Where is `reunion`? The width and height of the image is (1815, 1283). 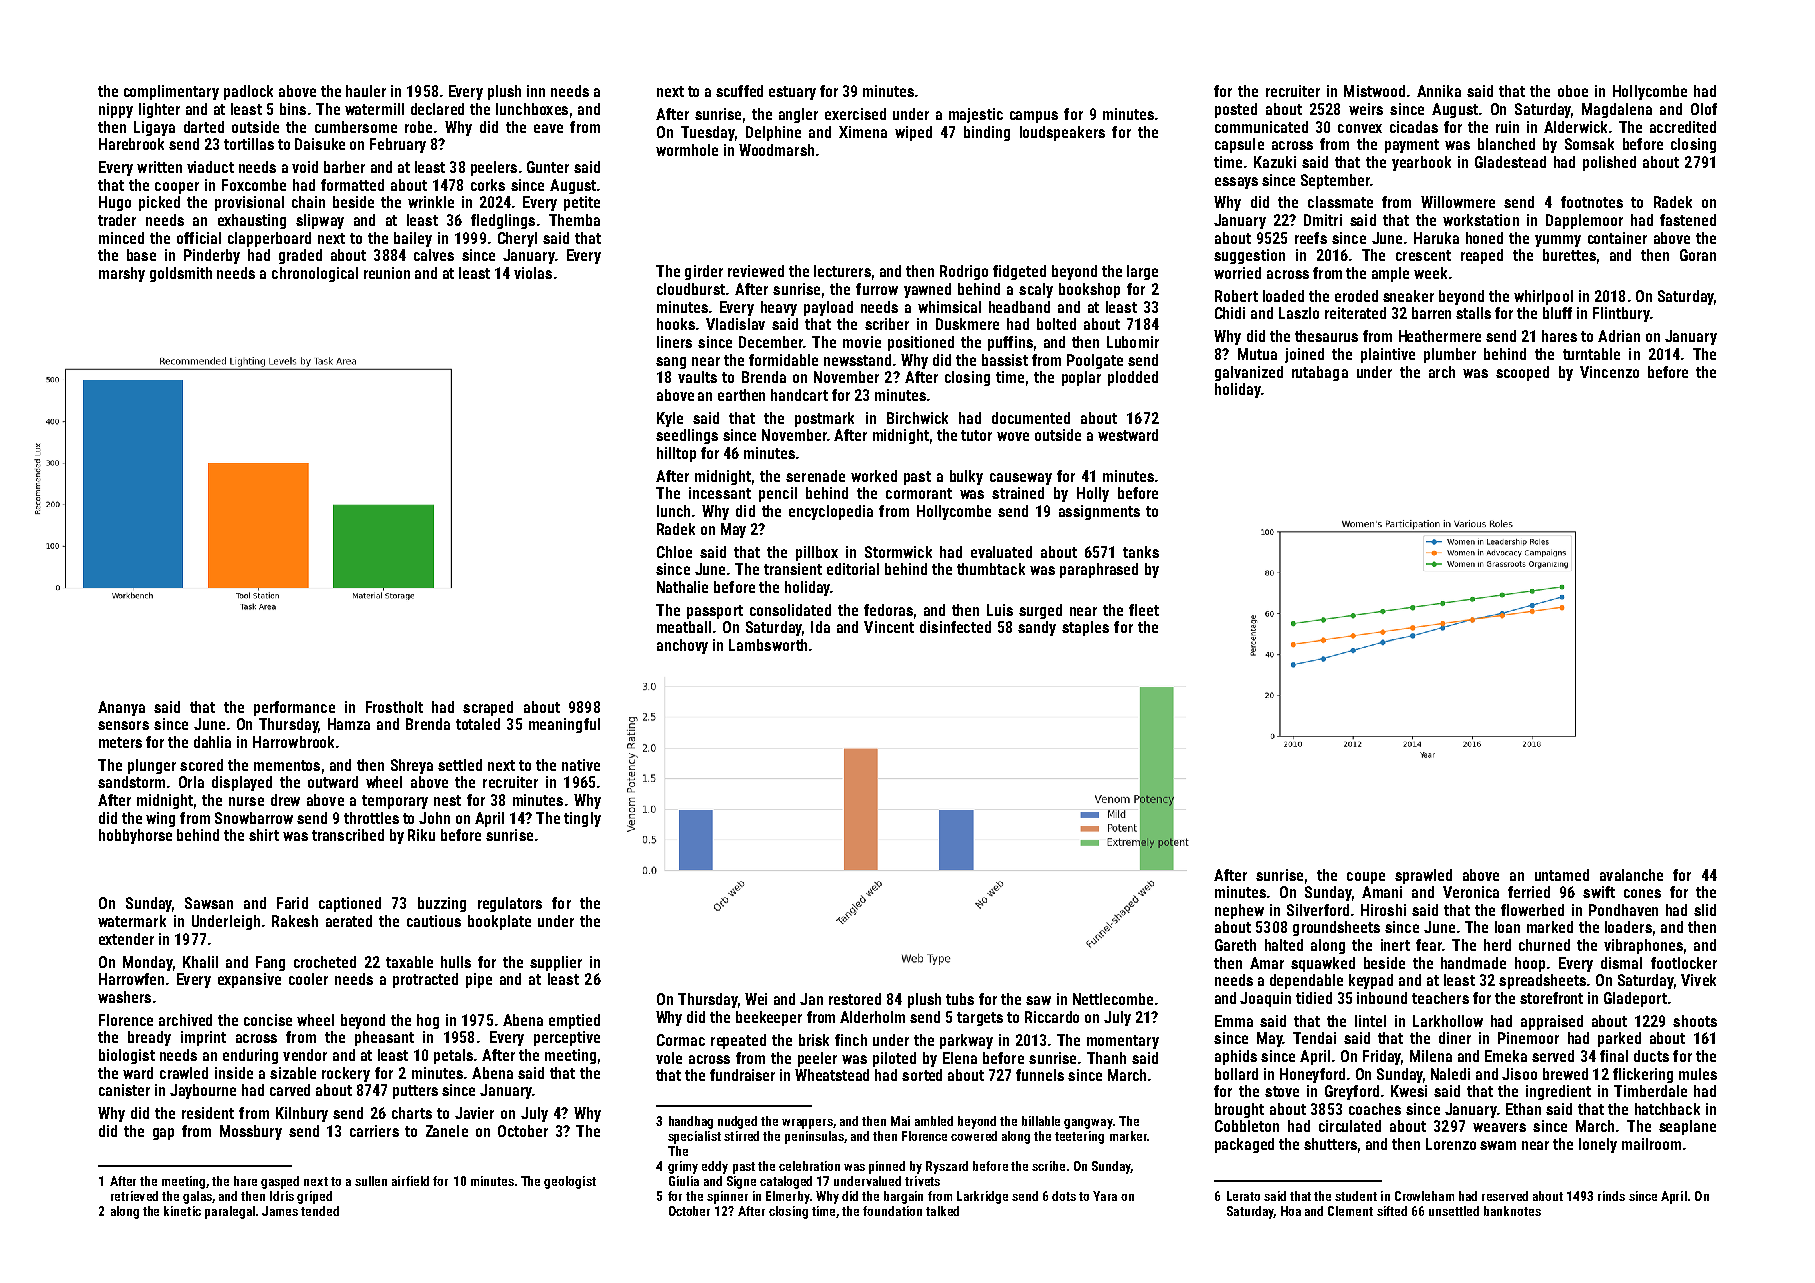 reunion is located at coordinates (387, 273).
